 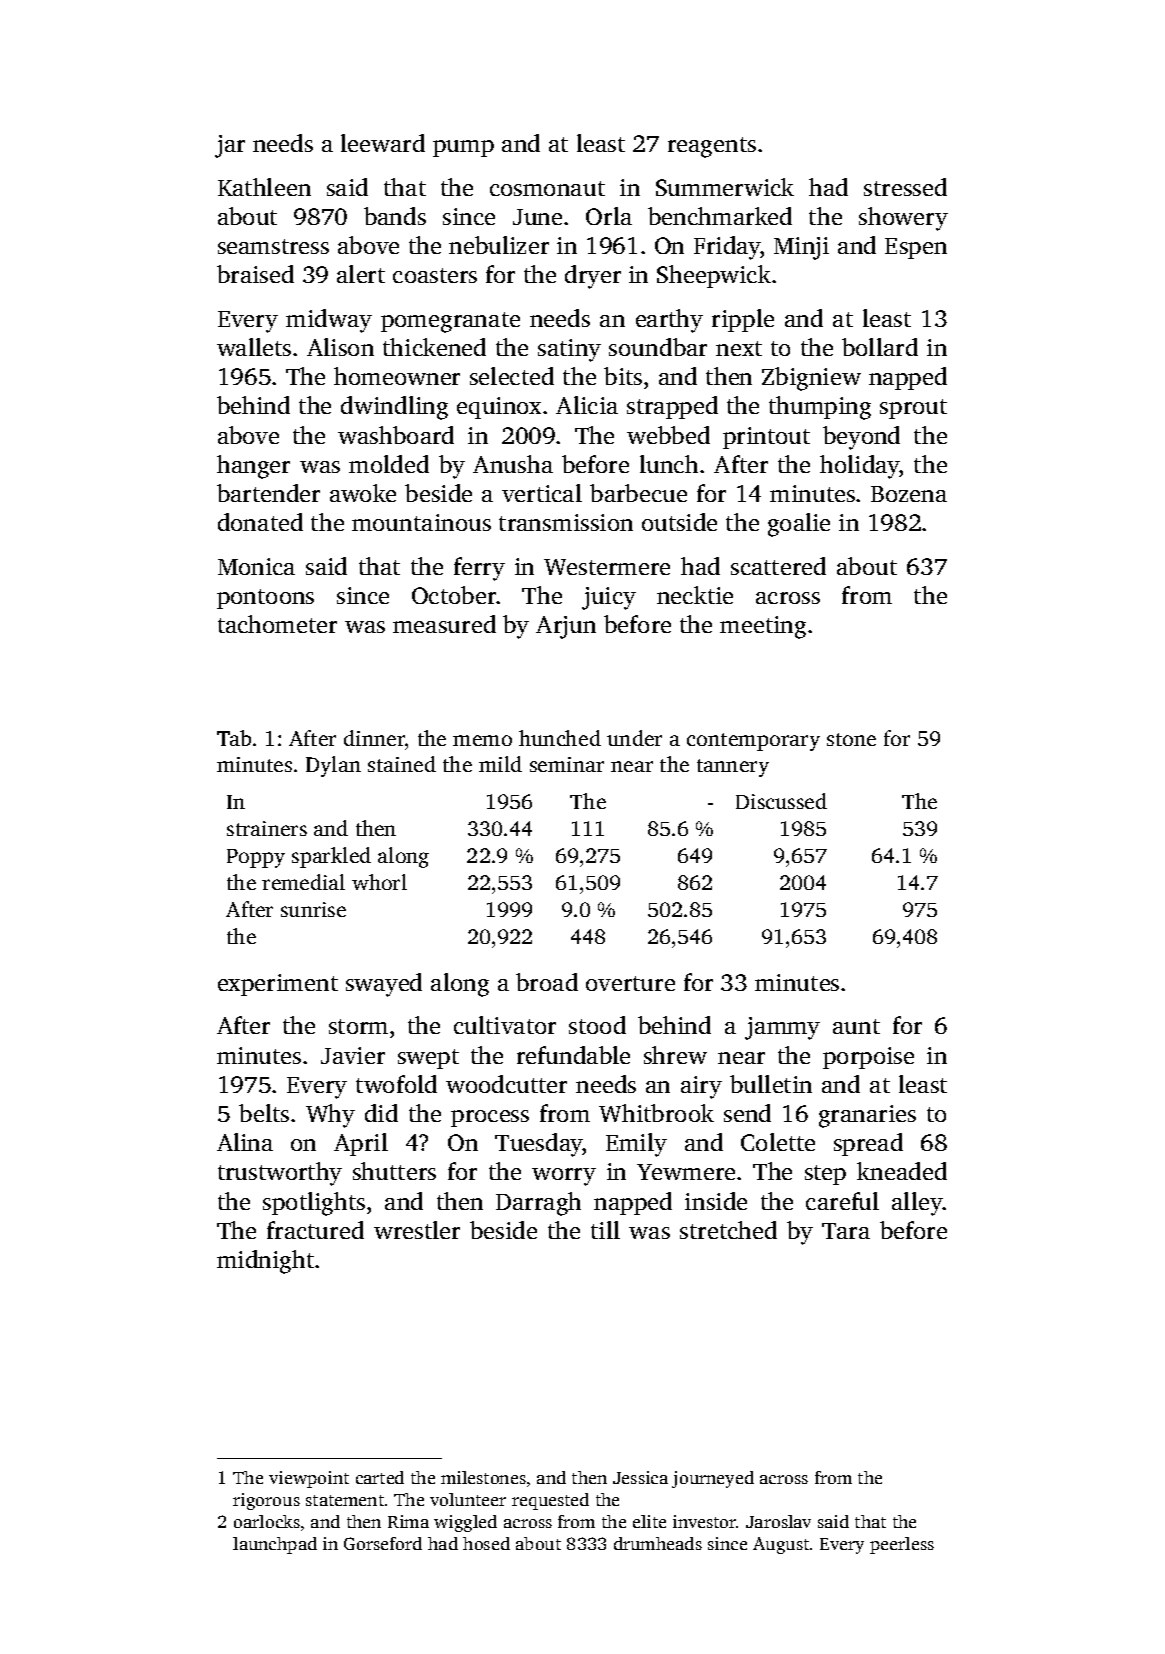 What do you see at coordinates (396, 435) in the screenshot?
I see `washboard` at bounding box center [396, 435].
